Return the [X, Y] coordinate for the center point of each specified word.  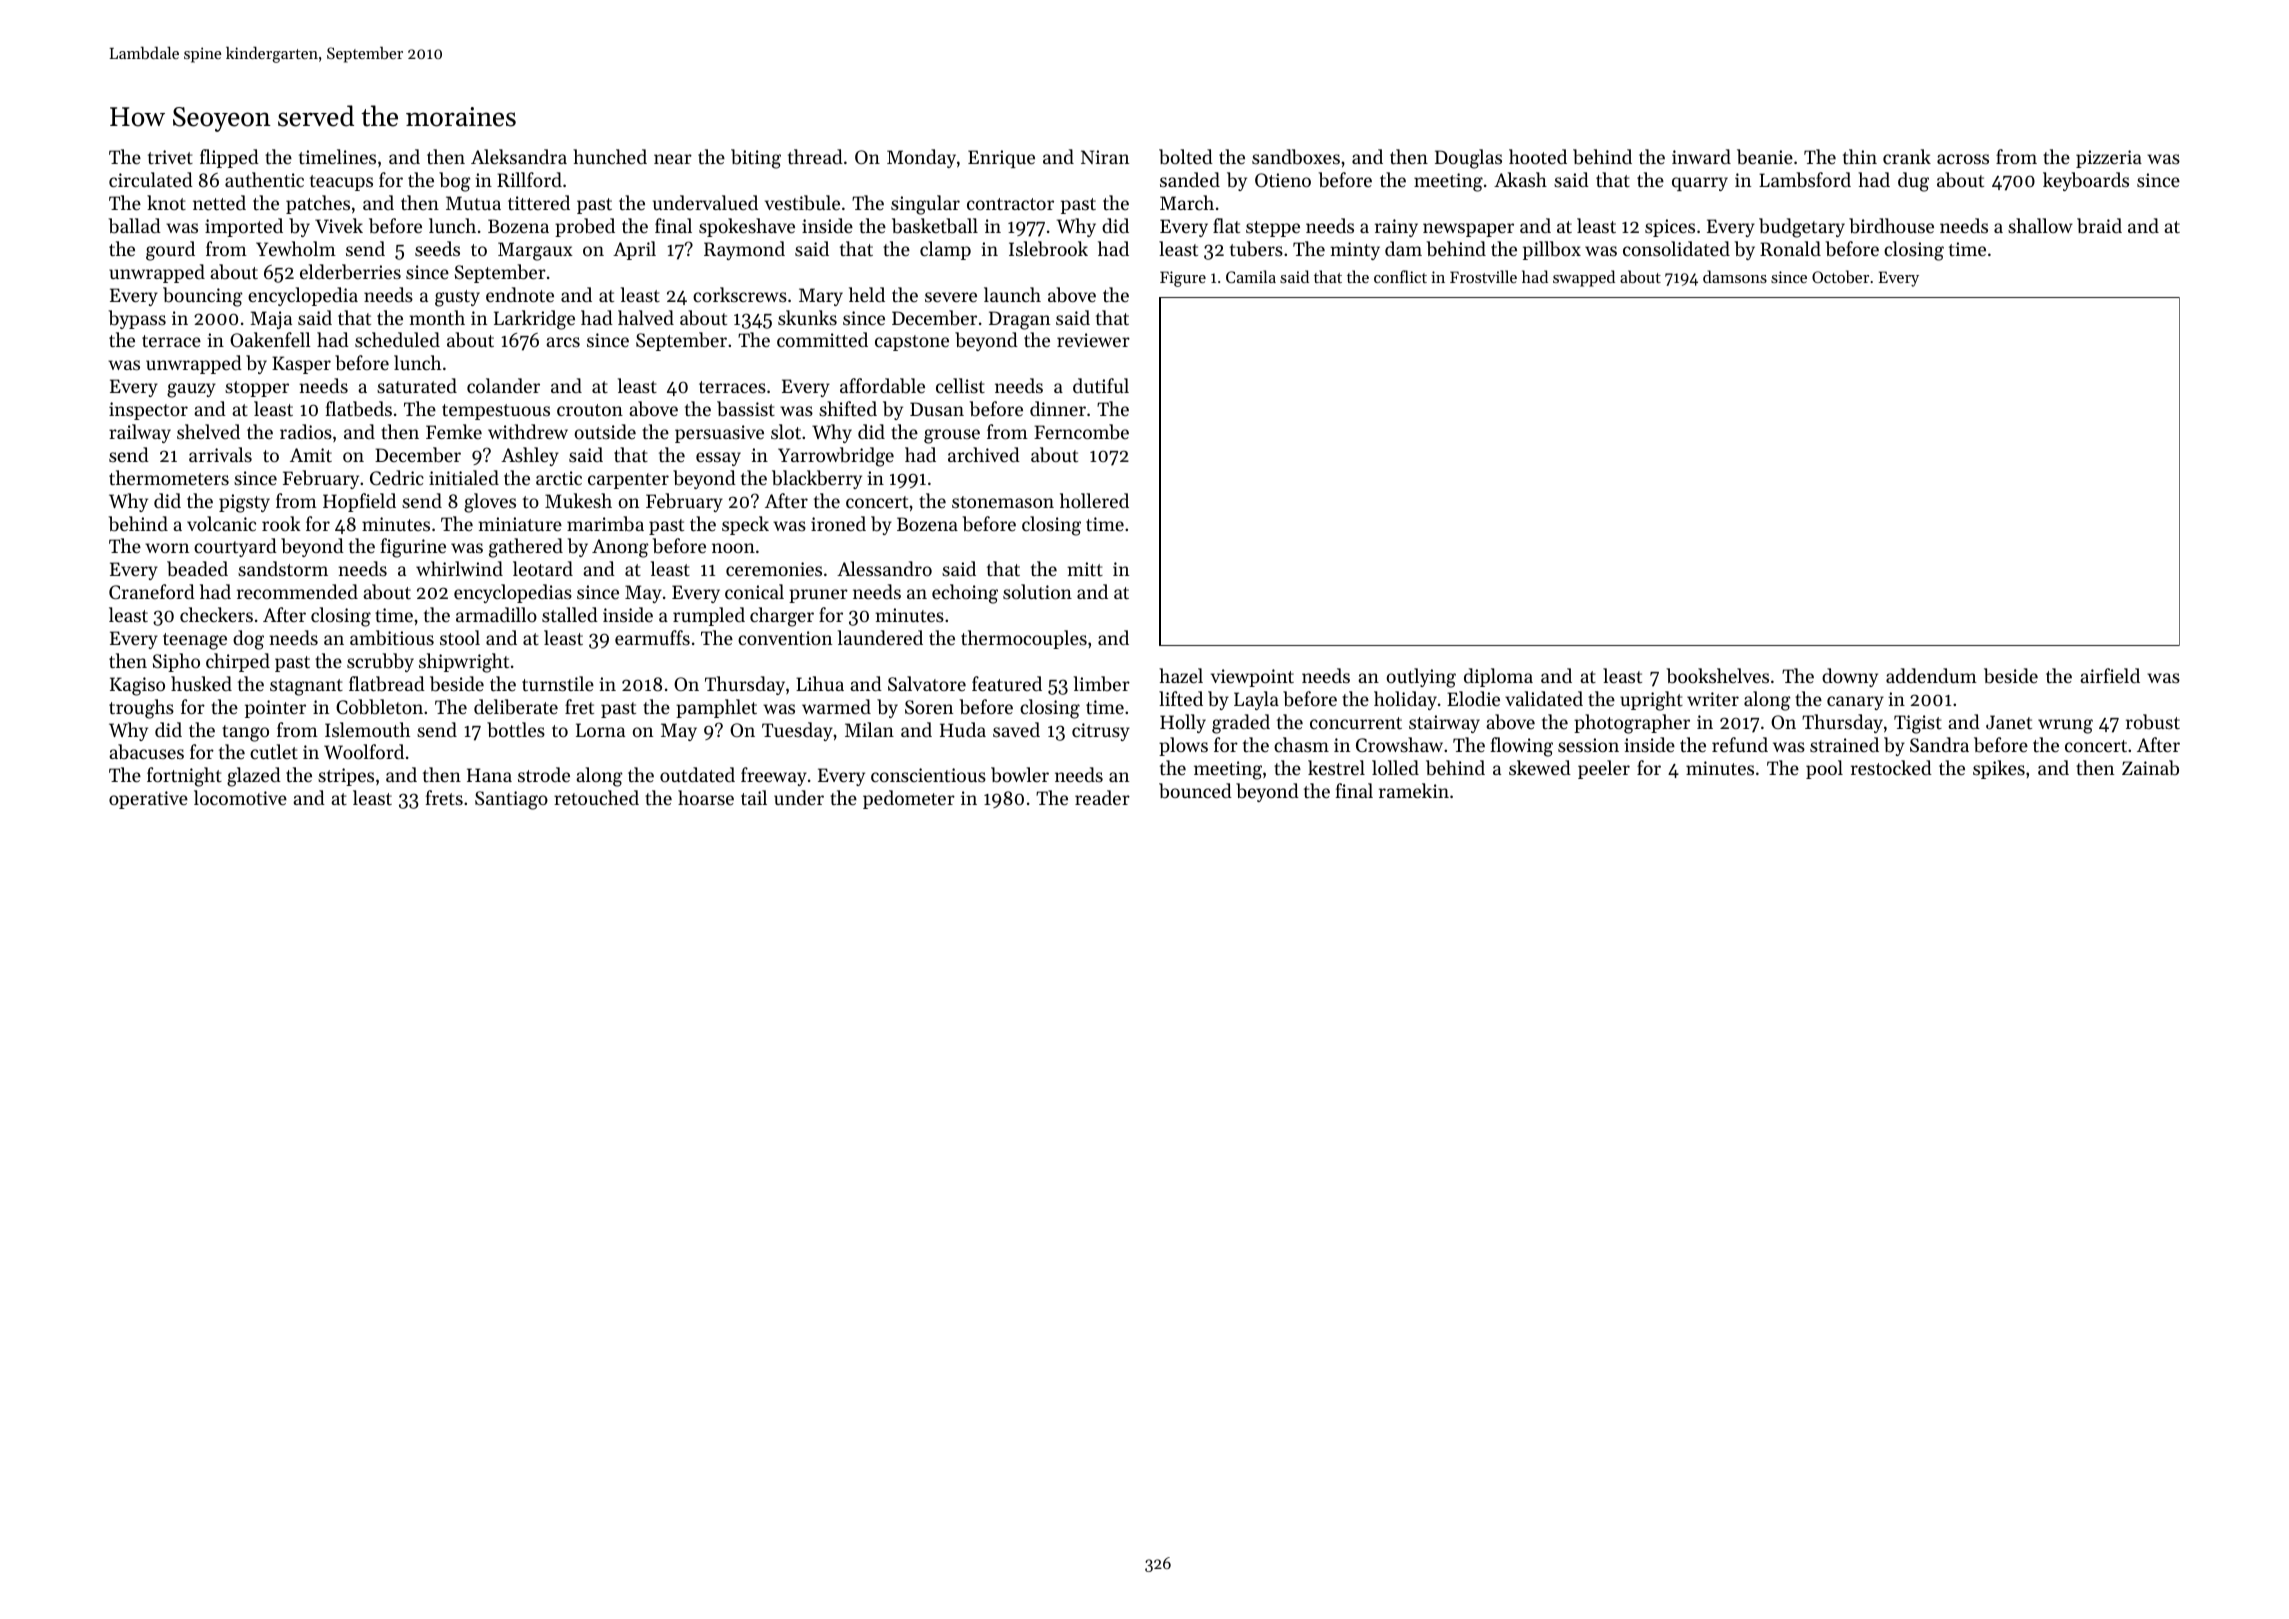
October [1840, 276]
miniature [520, 524]
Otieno [1283, 180]
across [1963, 159]
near [673, 159]
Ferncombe [1081, 431]
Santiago [511, 800]
